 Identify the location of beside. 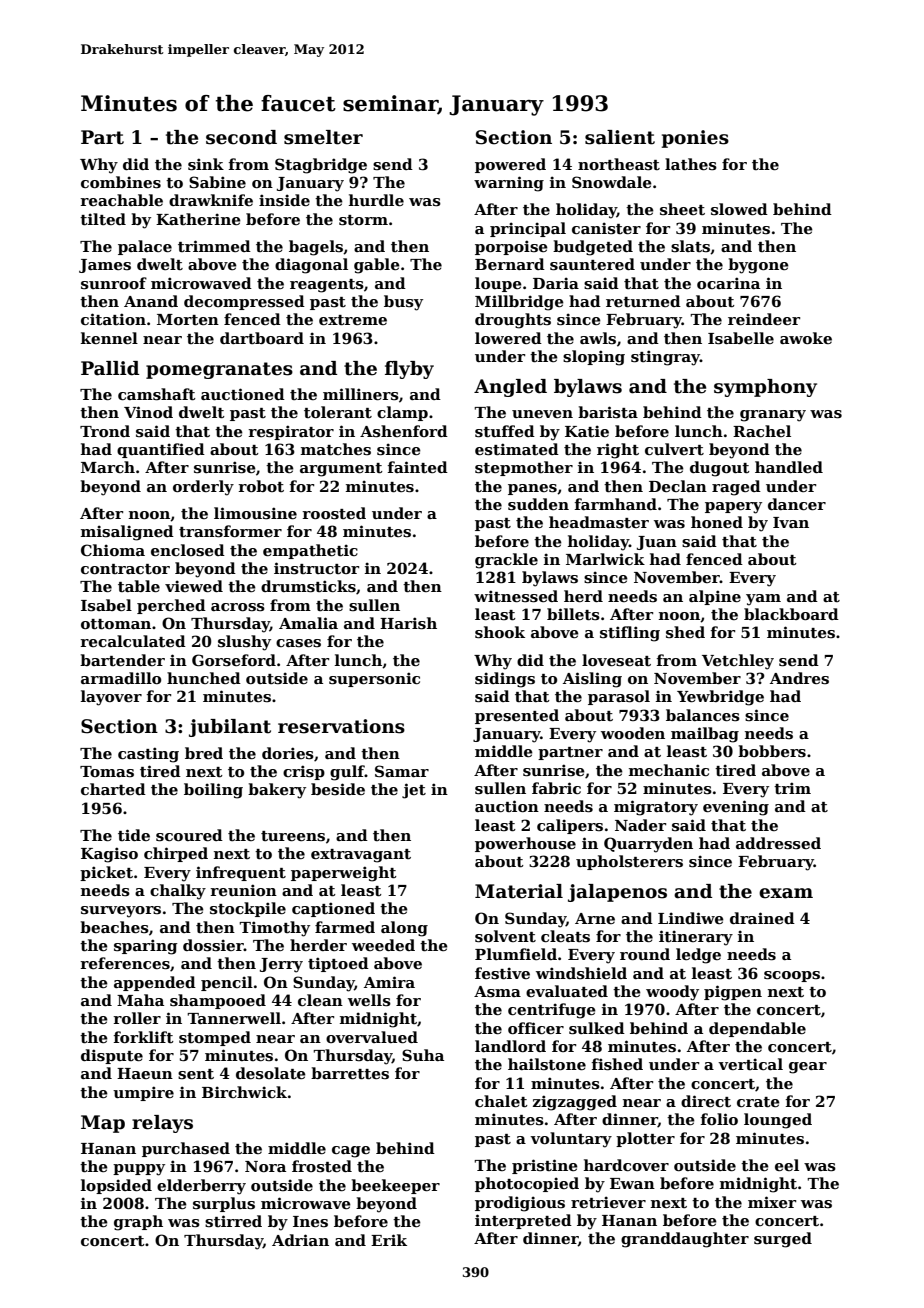
(338, 789).
